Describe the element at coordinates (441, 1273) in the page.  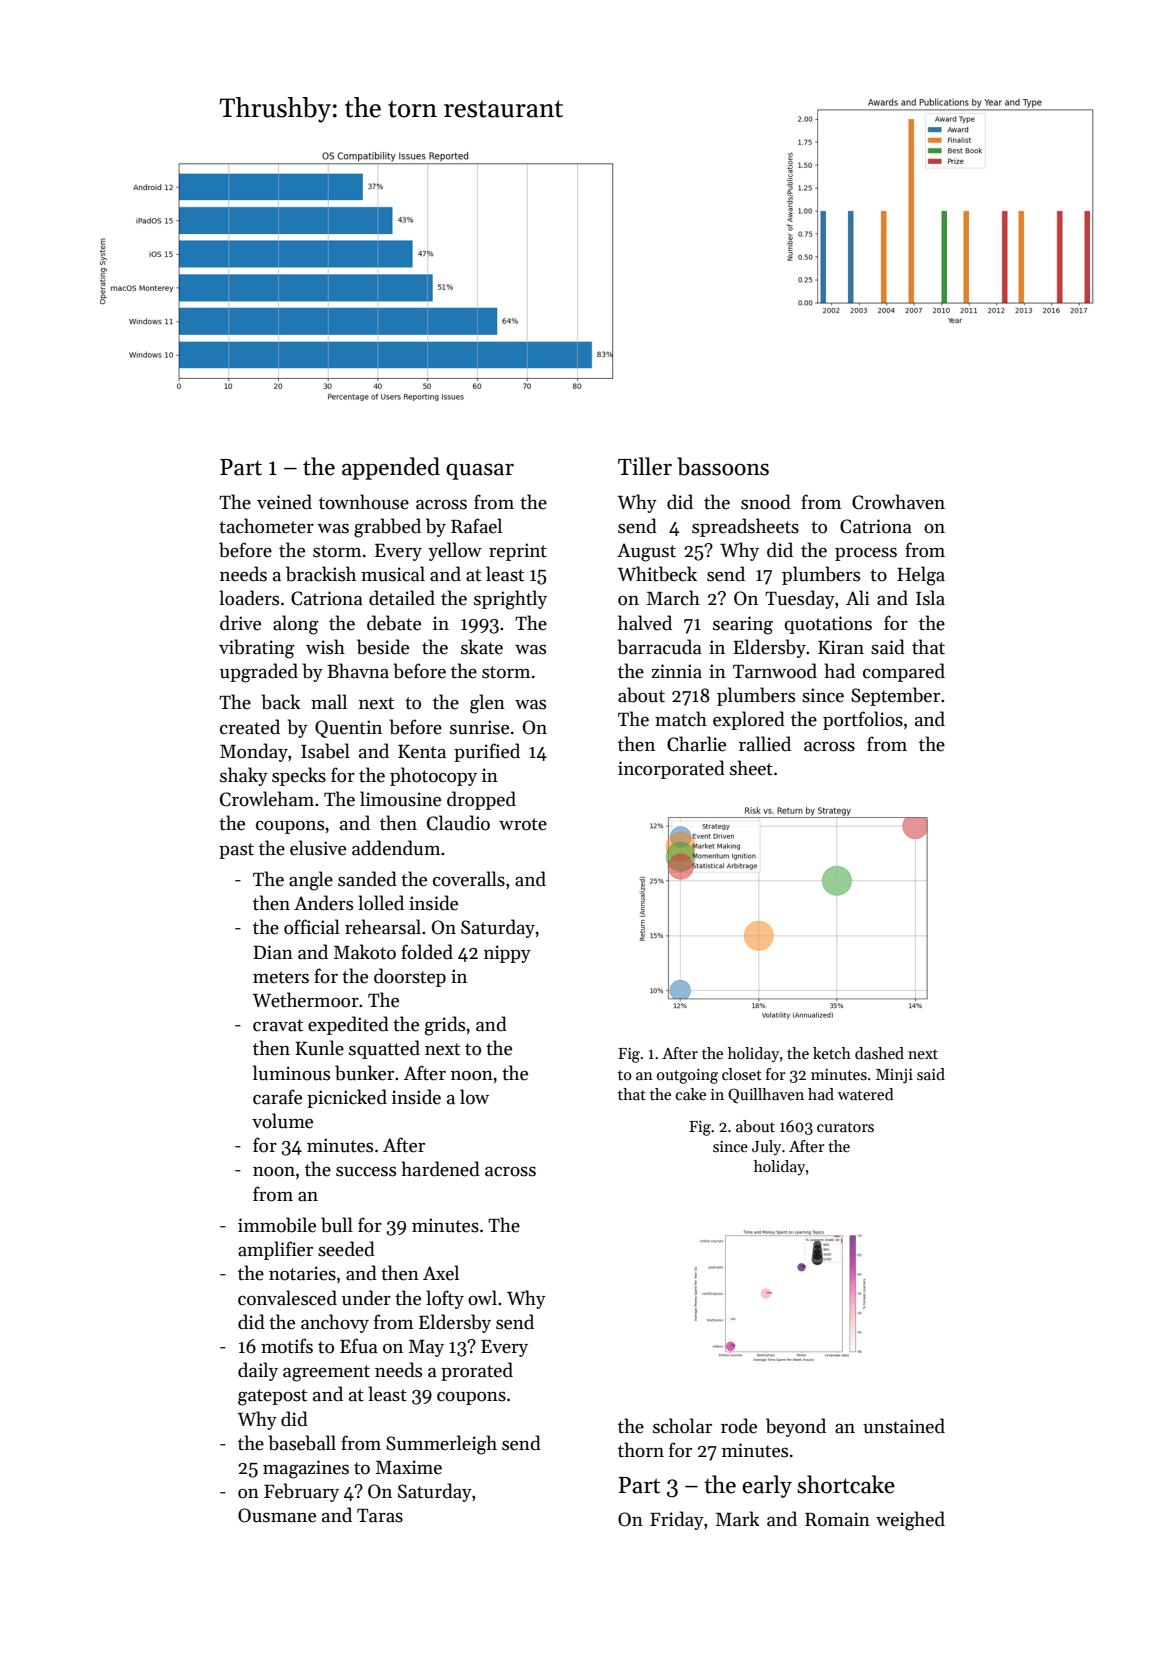
I see `Axel` at that location.
